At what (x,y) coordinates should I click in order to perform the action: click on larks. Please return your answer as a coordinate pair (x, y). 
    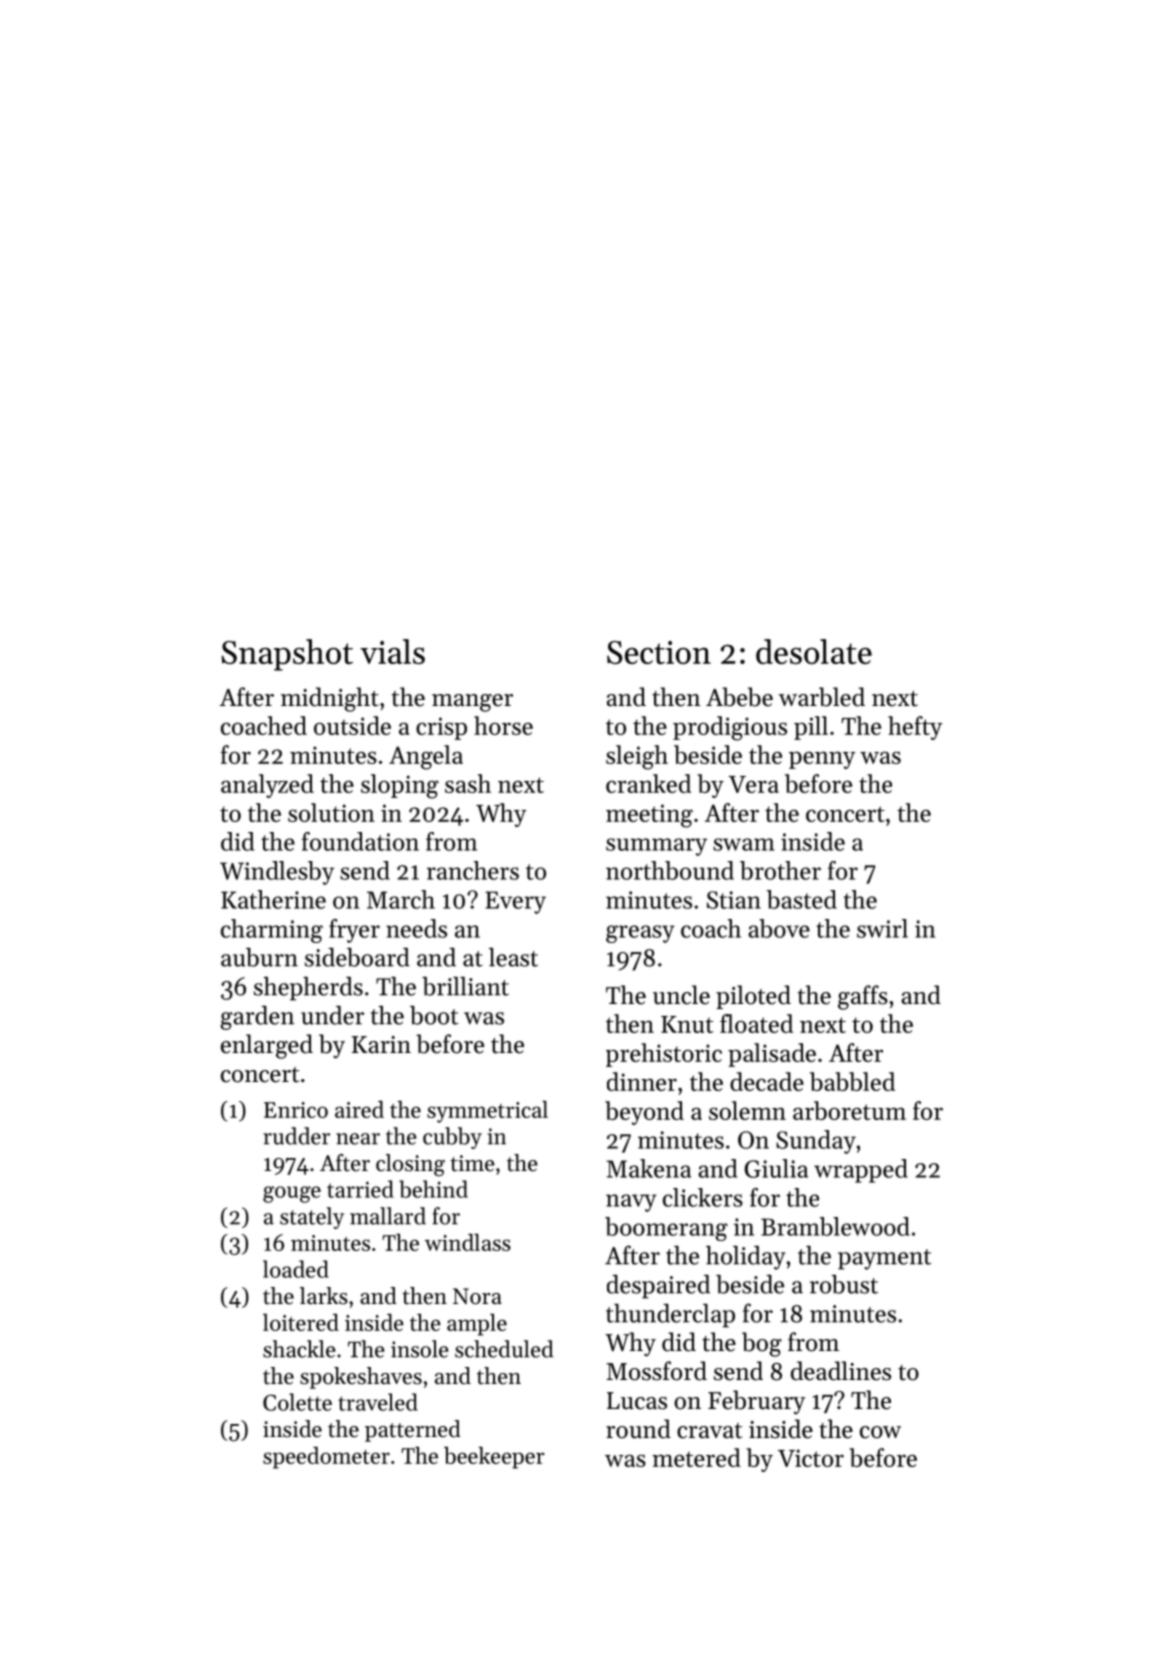
    Looking at the image, I should click on (324, 1296).
